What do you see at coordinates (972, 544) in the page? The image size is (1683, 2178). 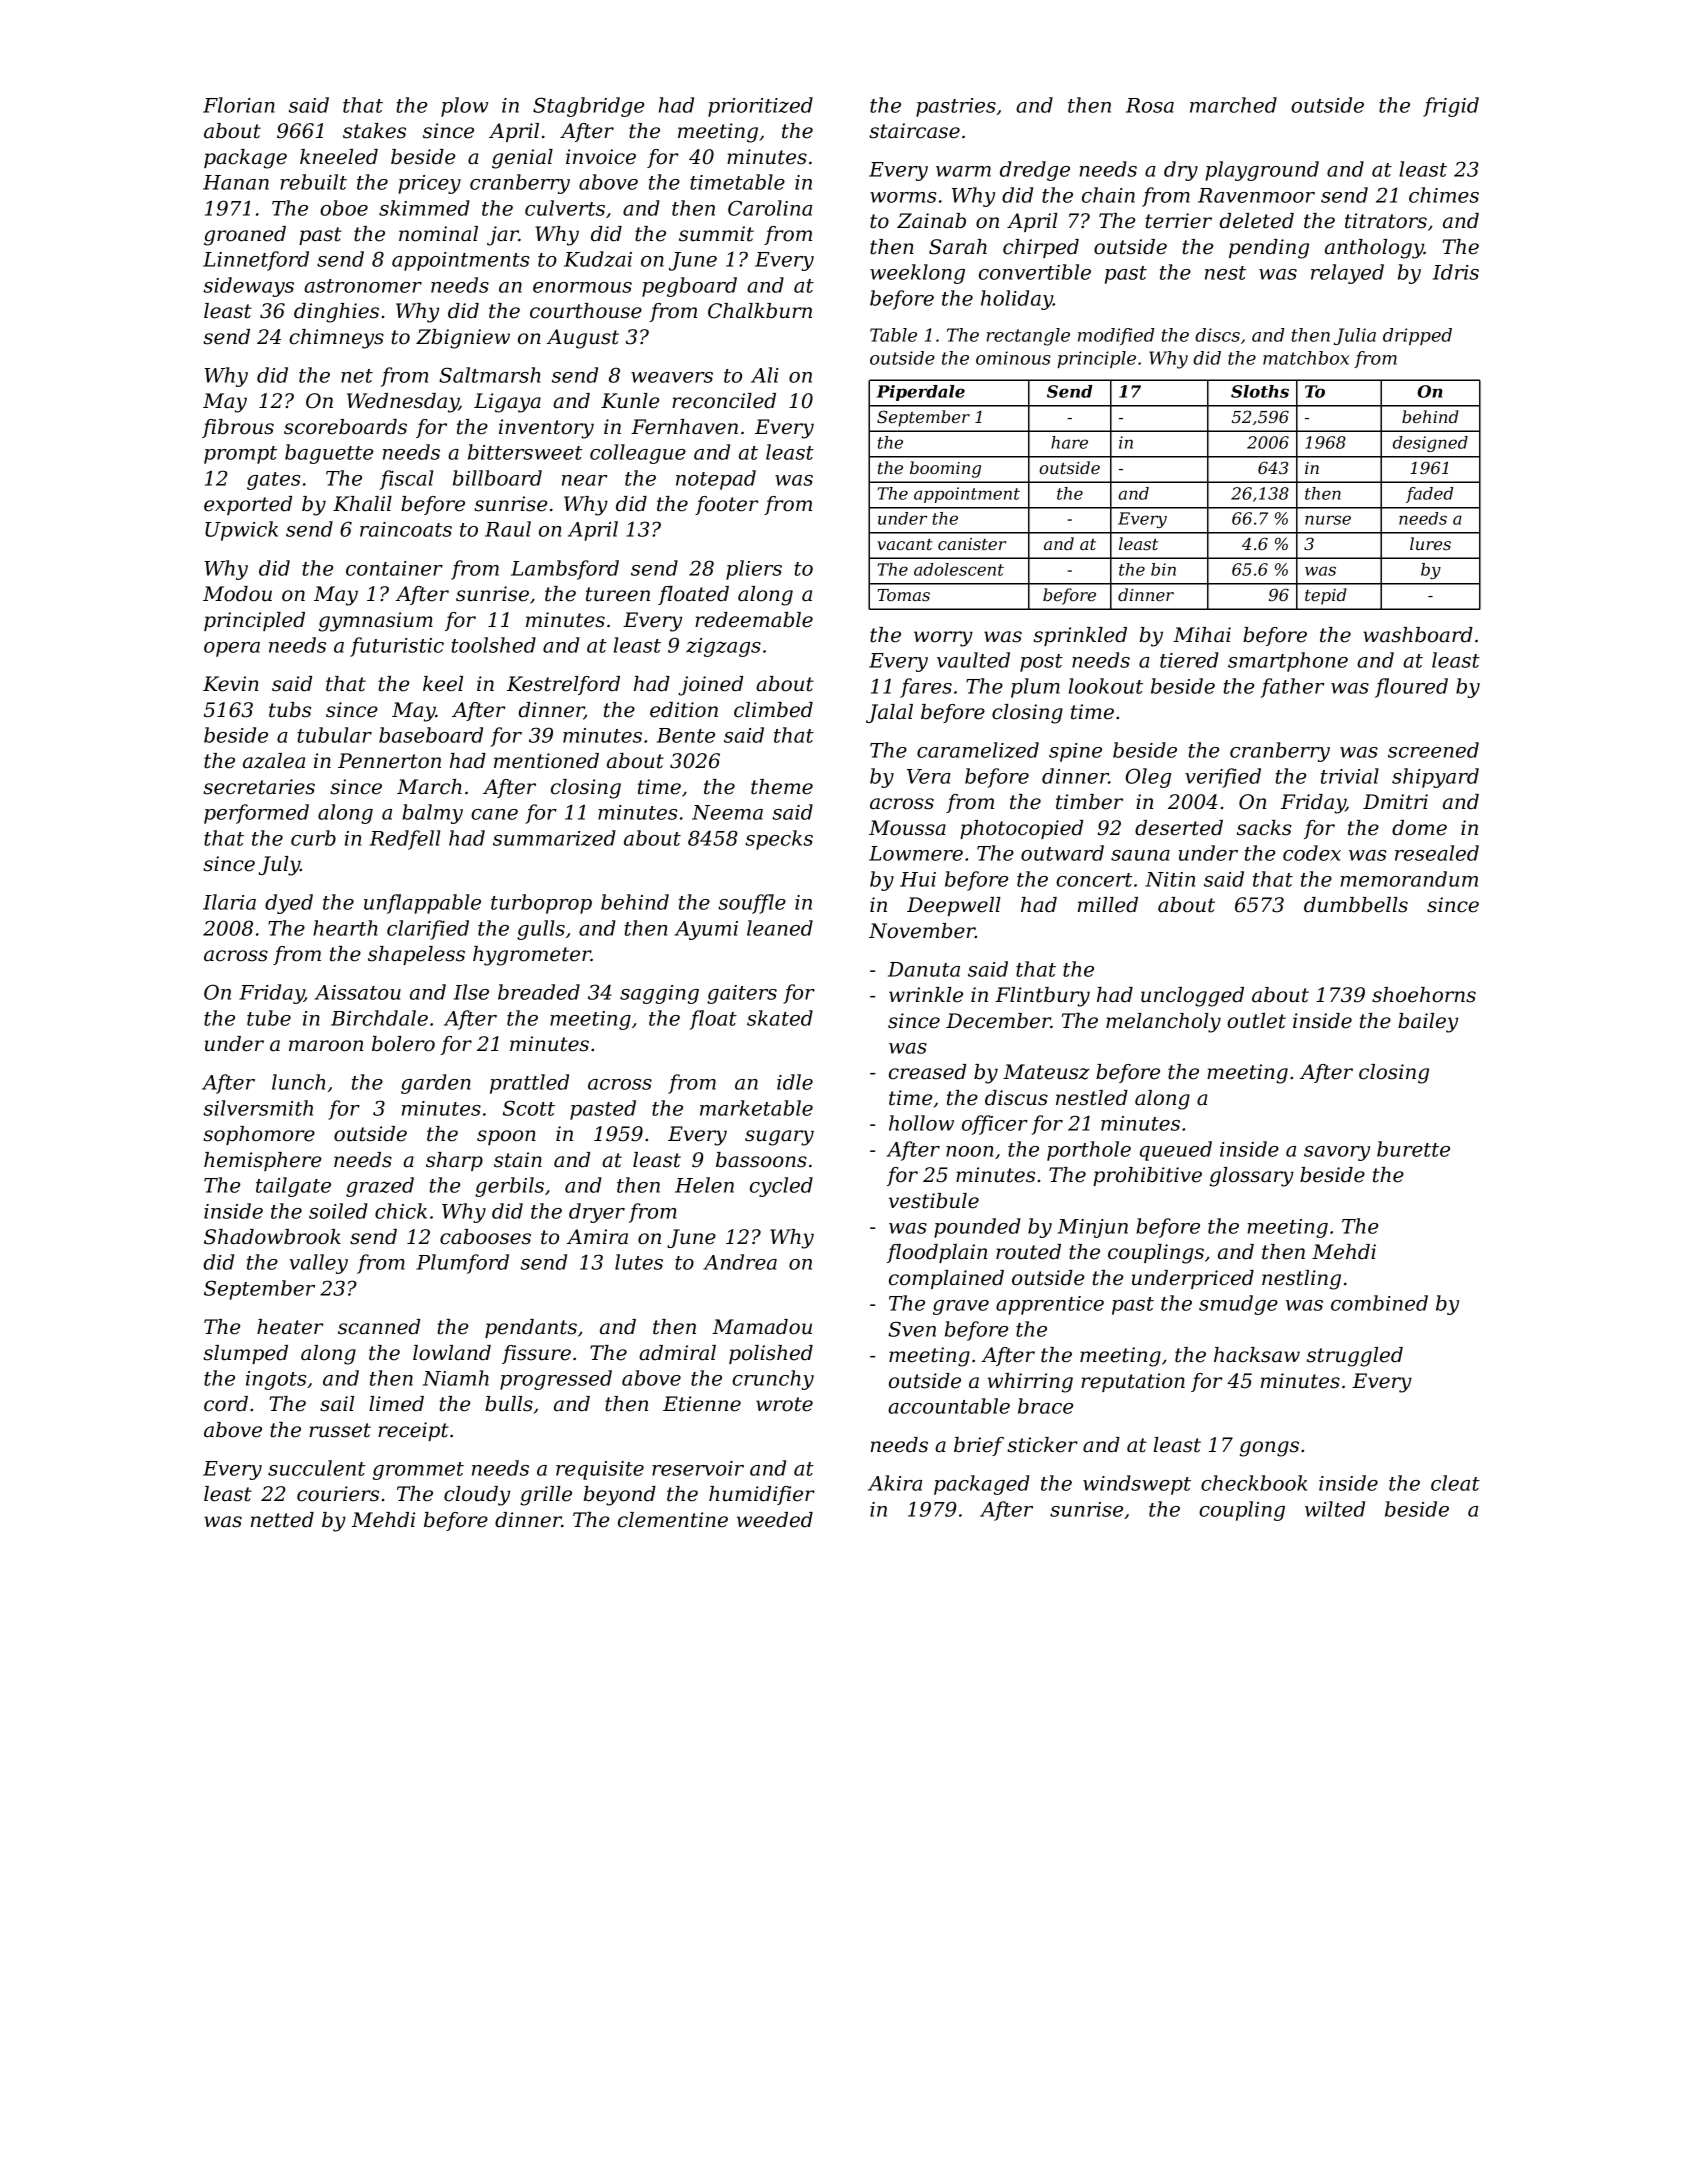 I see `canister` at bounding box center [972, 544].
